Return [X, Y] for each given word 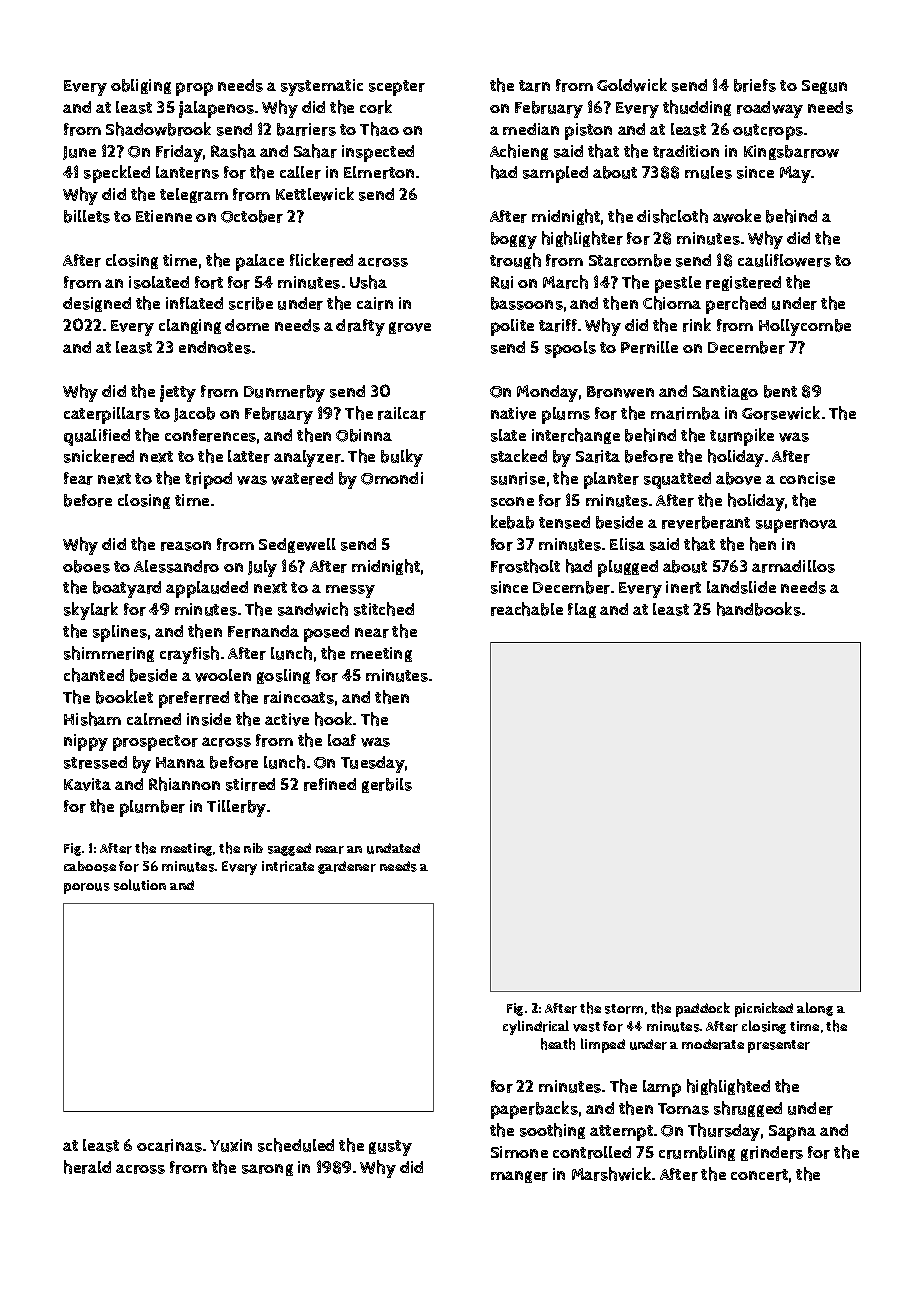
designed [97, 304]
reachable [527, 609]
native [513, 413]
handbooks [759, 609]
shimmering [109, 654]
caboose [90, 866]
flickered [321, 260]
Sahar [315, 151]
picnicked [764, 1009]
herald [87, 1167]
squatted [677, 480]
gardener [347, 867]
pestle [678, 284]
